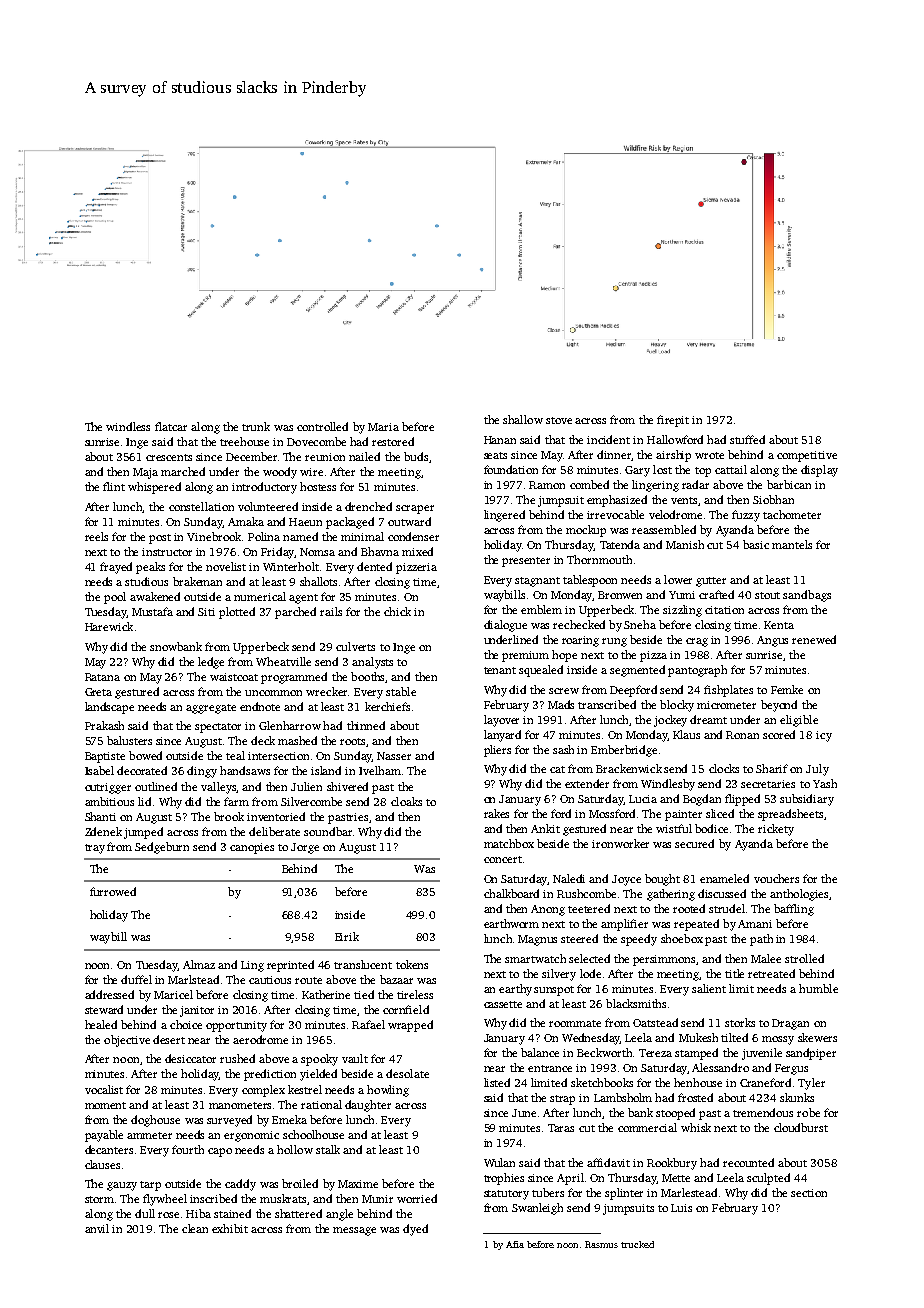  I want to click on tachometer, so click(792, 514).
